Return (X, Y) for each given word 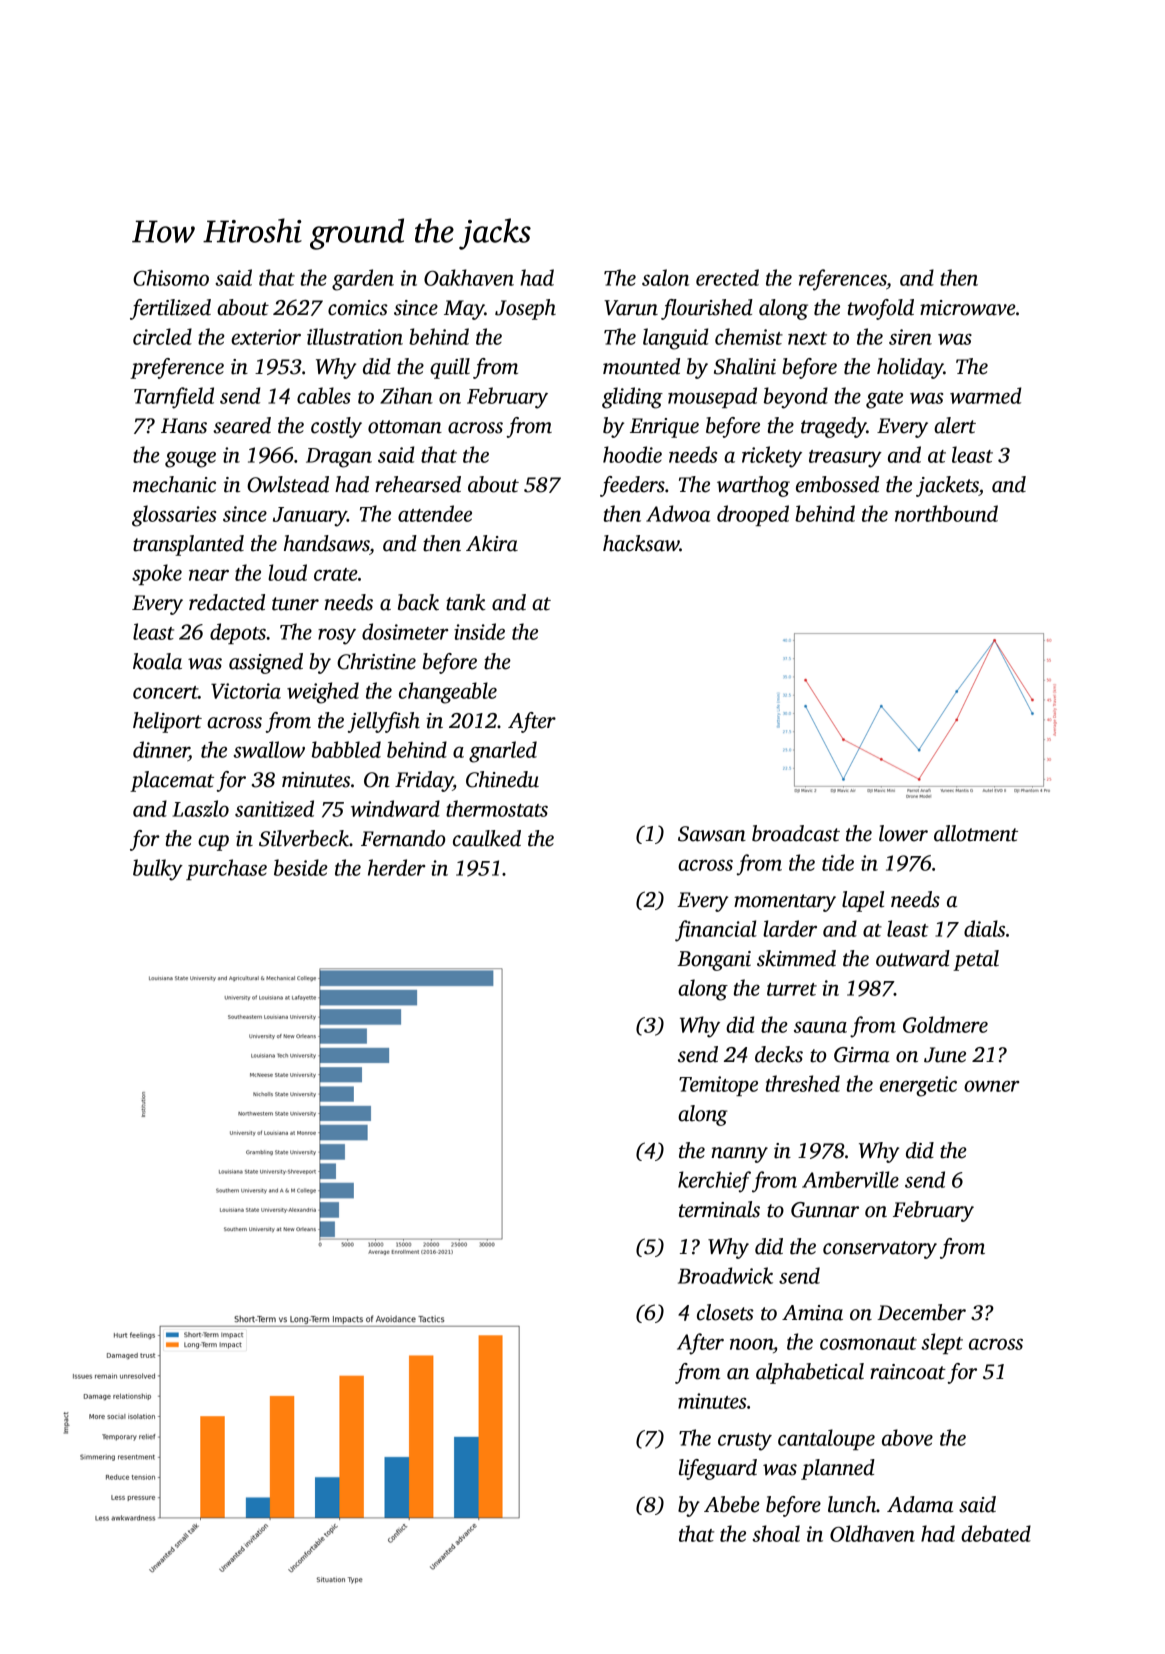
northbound (946, 513)
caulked (487, 838)
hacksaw (641, 543)
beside (300, 867)
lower (903, 833)
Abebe (732, 1504)
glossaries (174, 516)
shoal (776, 1533)
